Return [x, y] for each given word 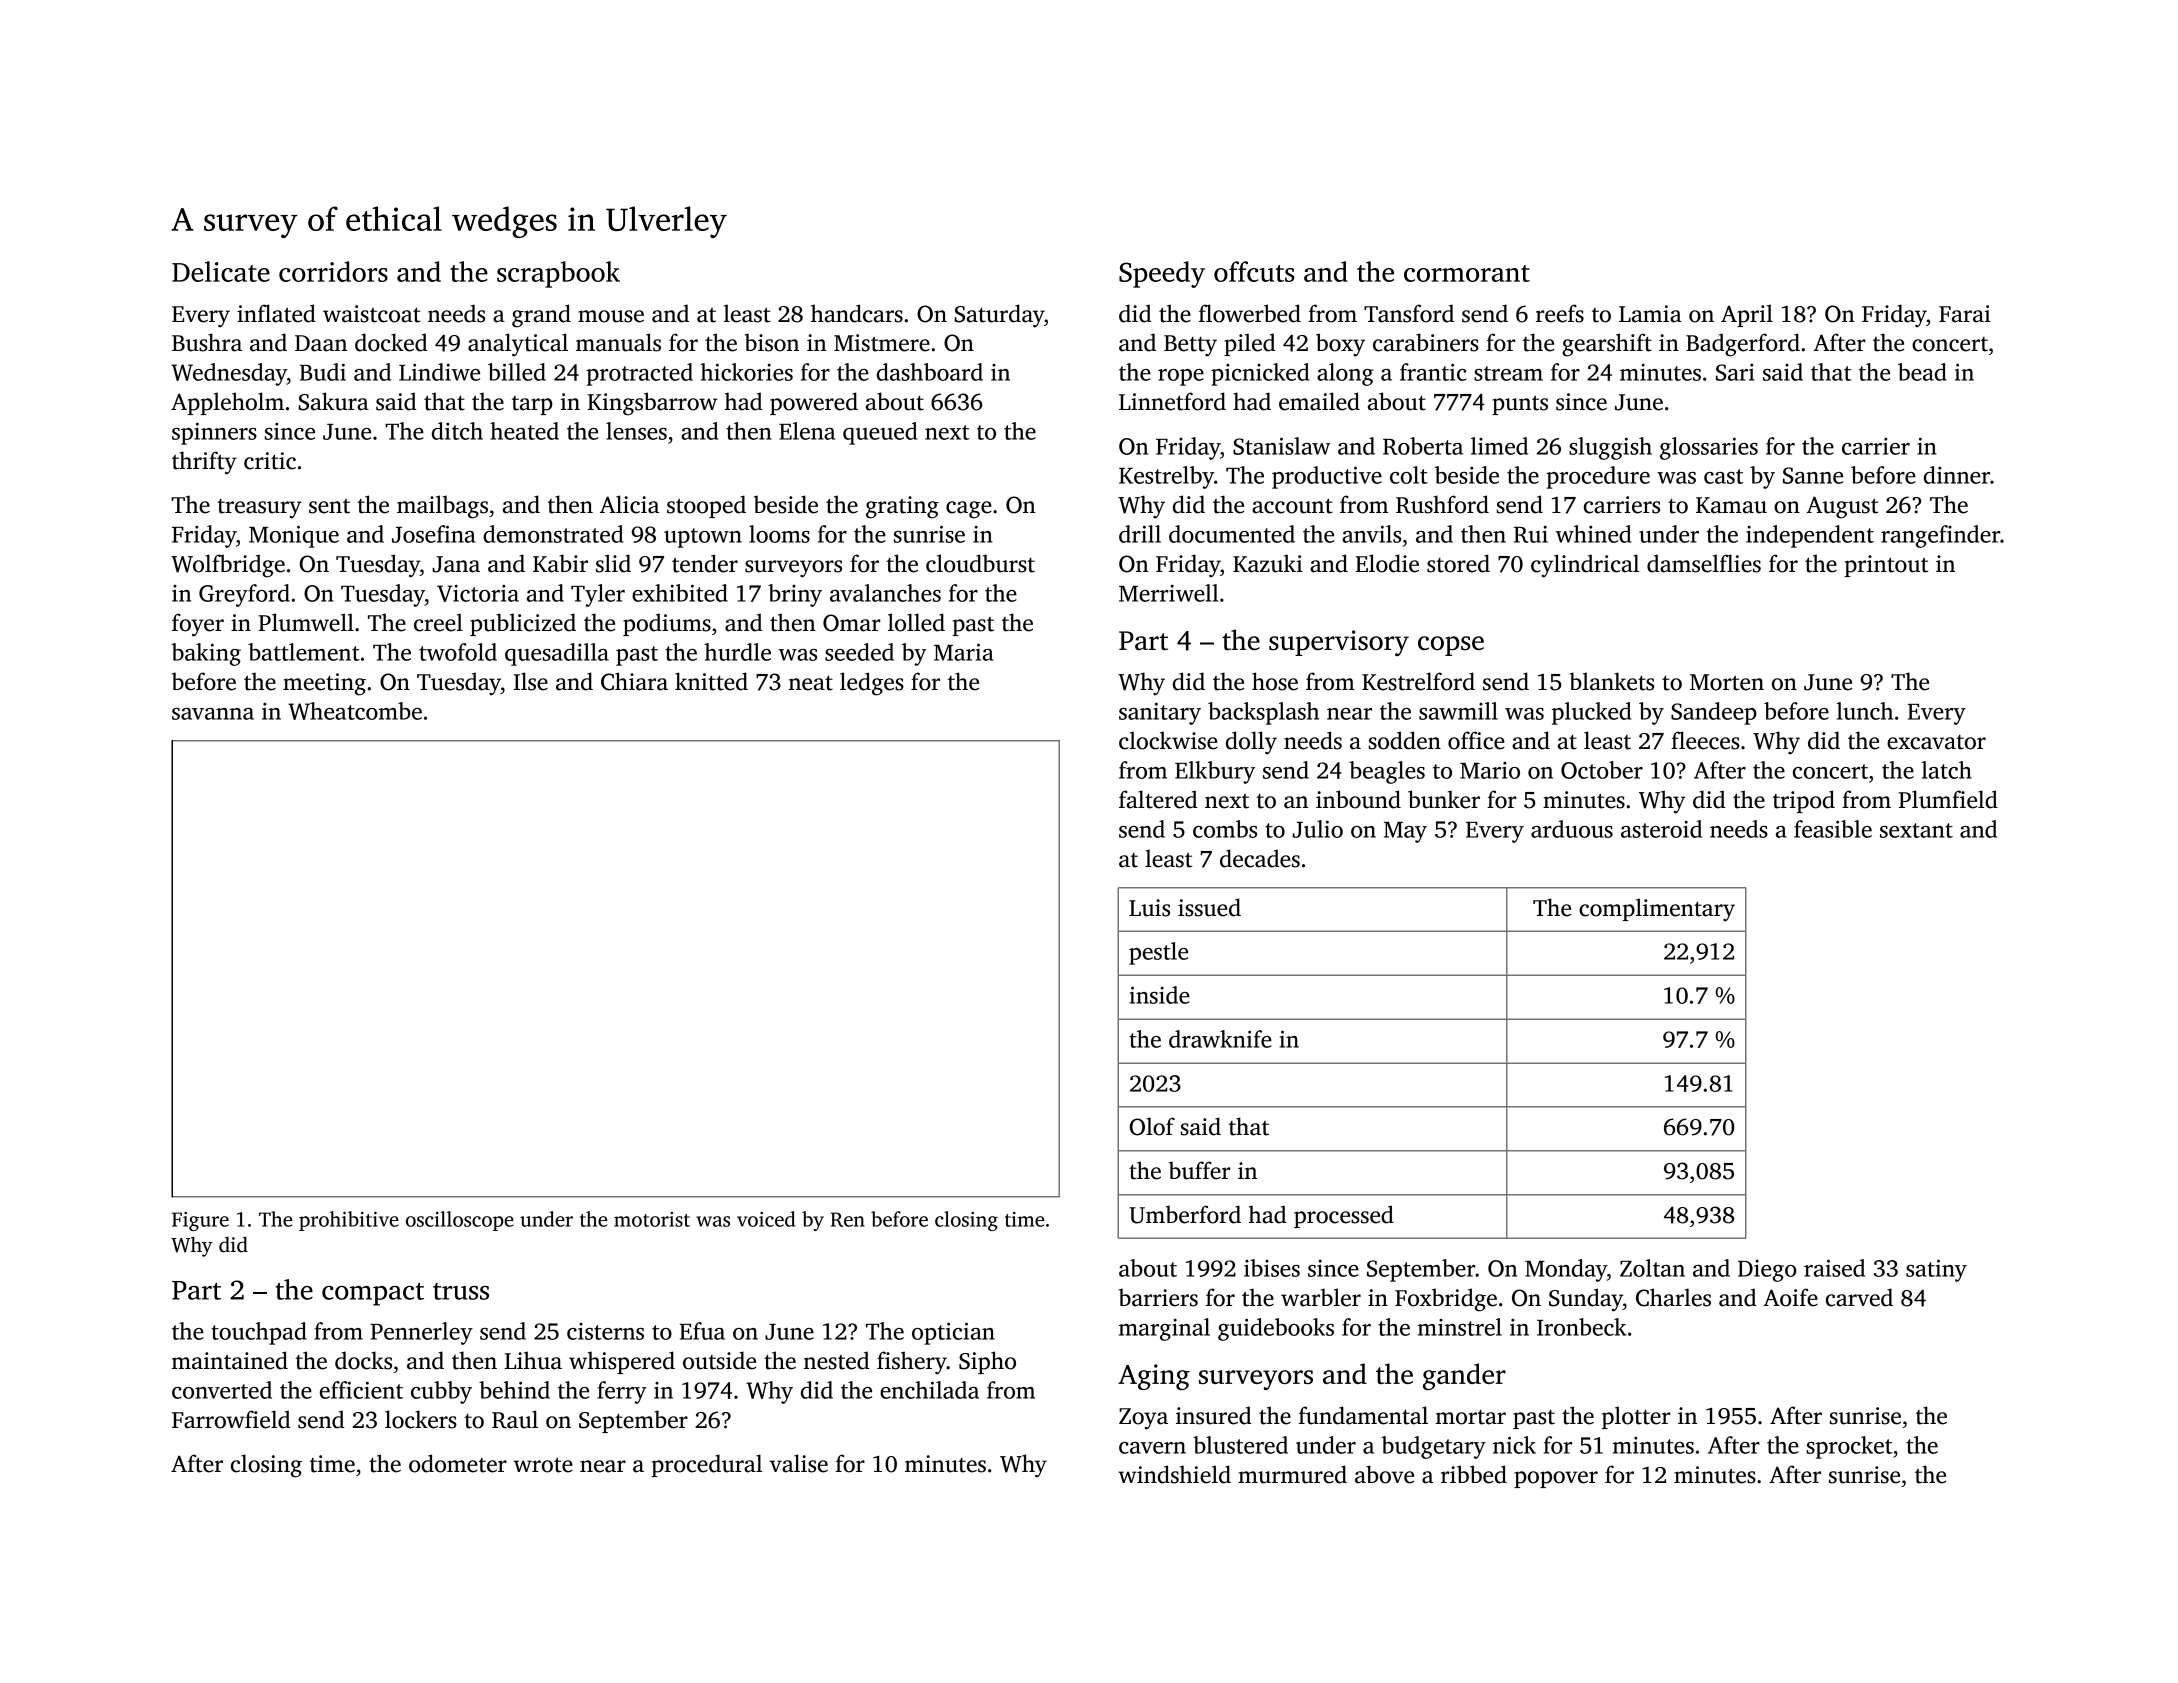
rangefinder [1940, 536]
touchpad [259, 1333]
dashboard [930, 372]
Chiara [634, 681]
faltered [1158, 799]
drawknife [1220, 1039]
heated [524, 431]
